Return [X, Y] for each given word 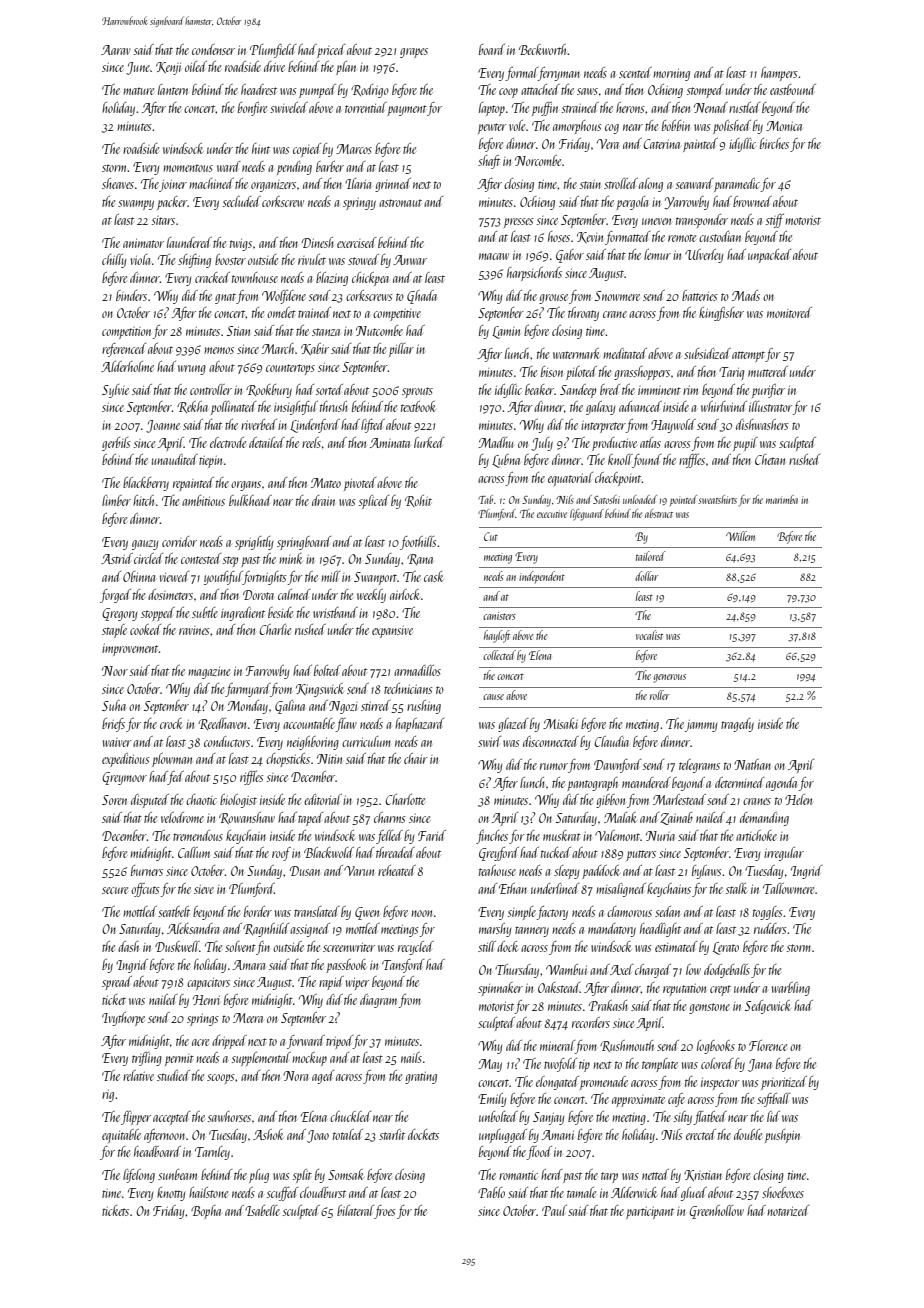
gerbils [116, 444]
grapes [414, 53]
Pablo [491, 1192]
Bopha [206, 1212]
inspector [720, 1084]
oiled [196, 66]
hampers [779, 74]
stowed [363, 259]
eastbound [793, 89]
